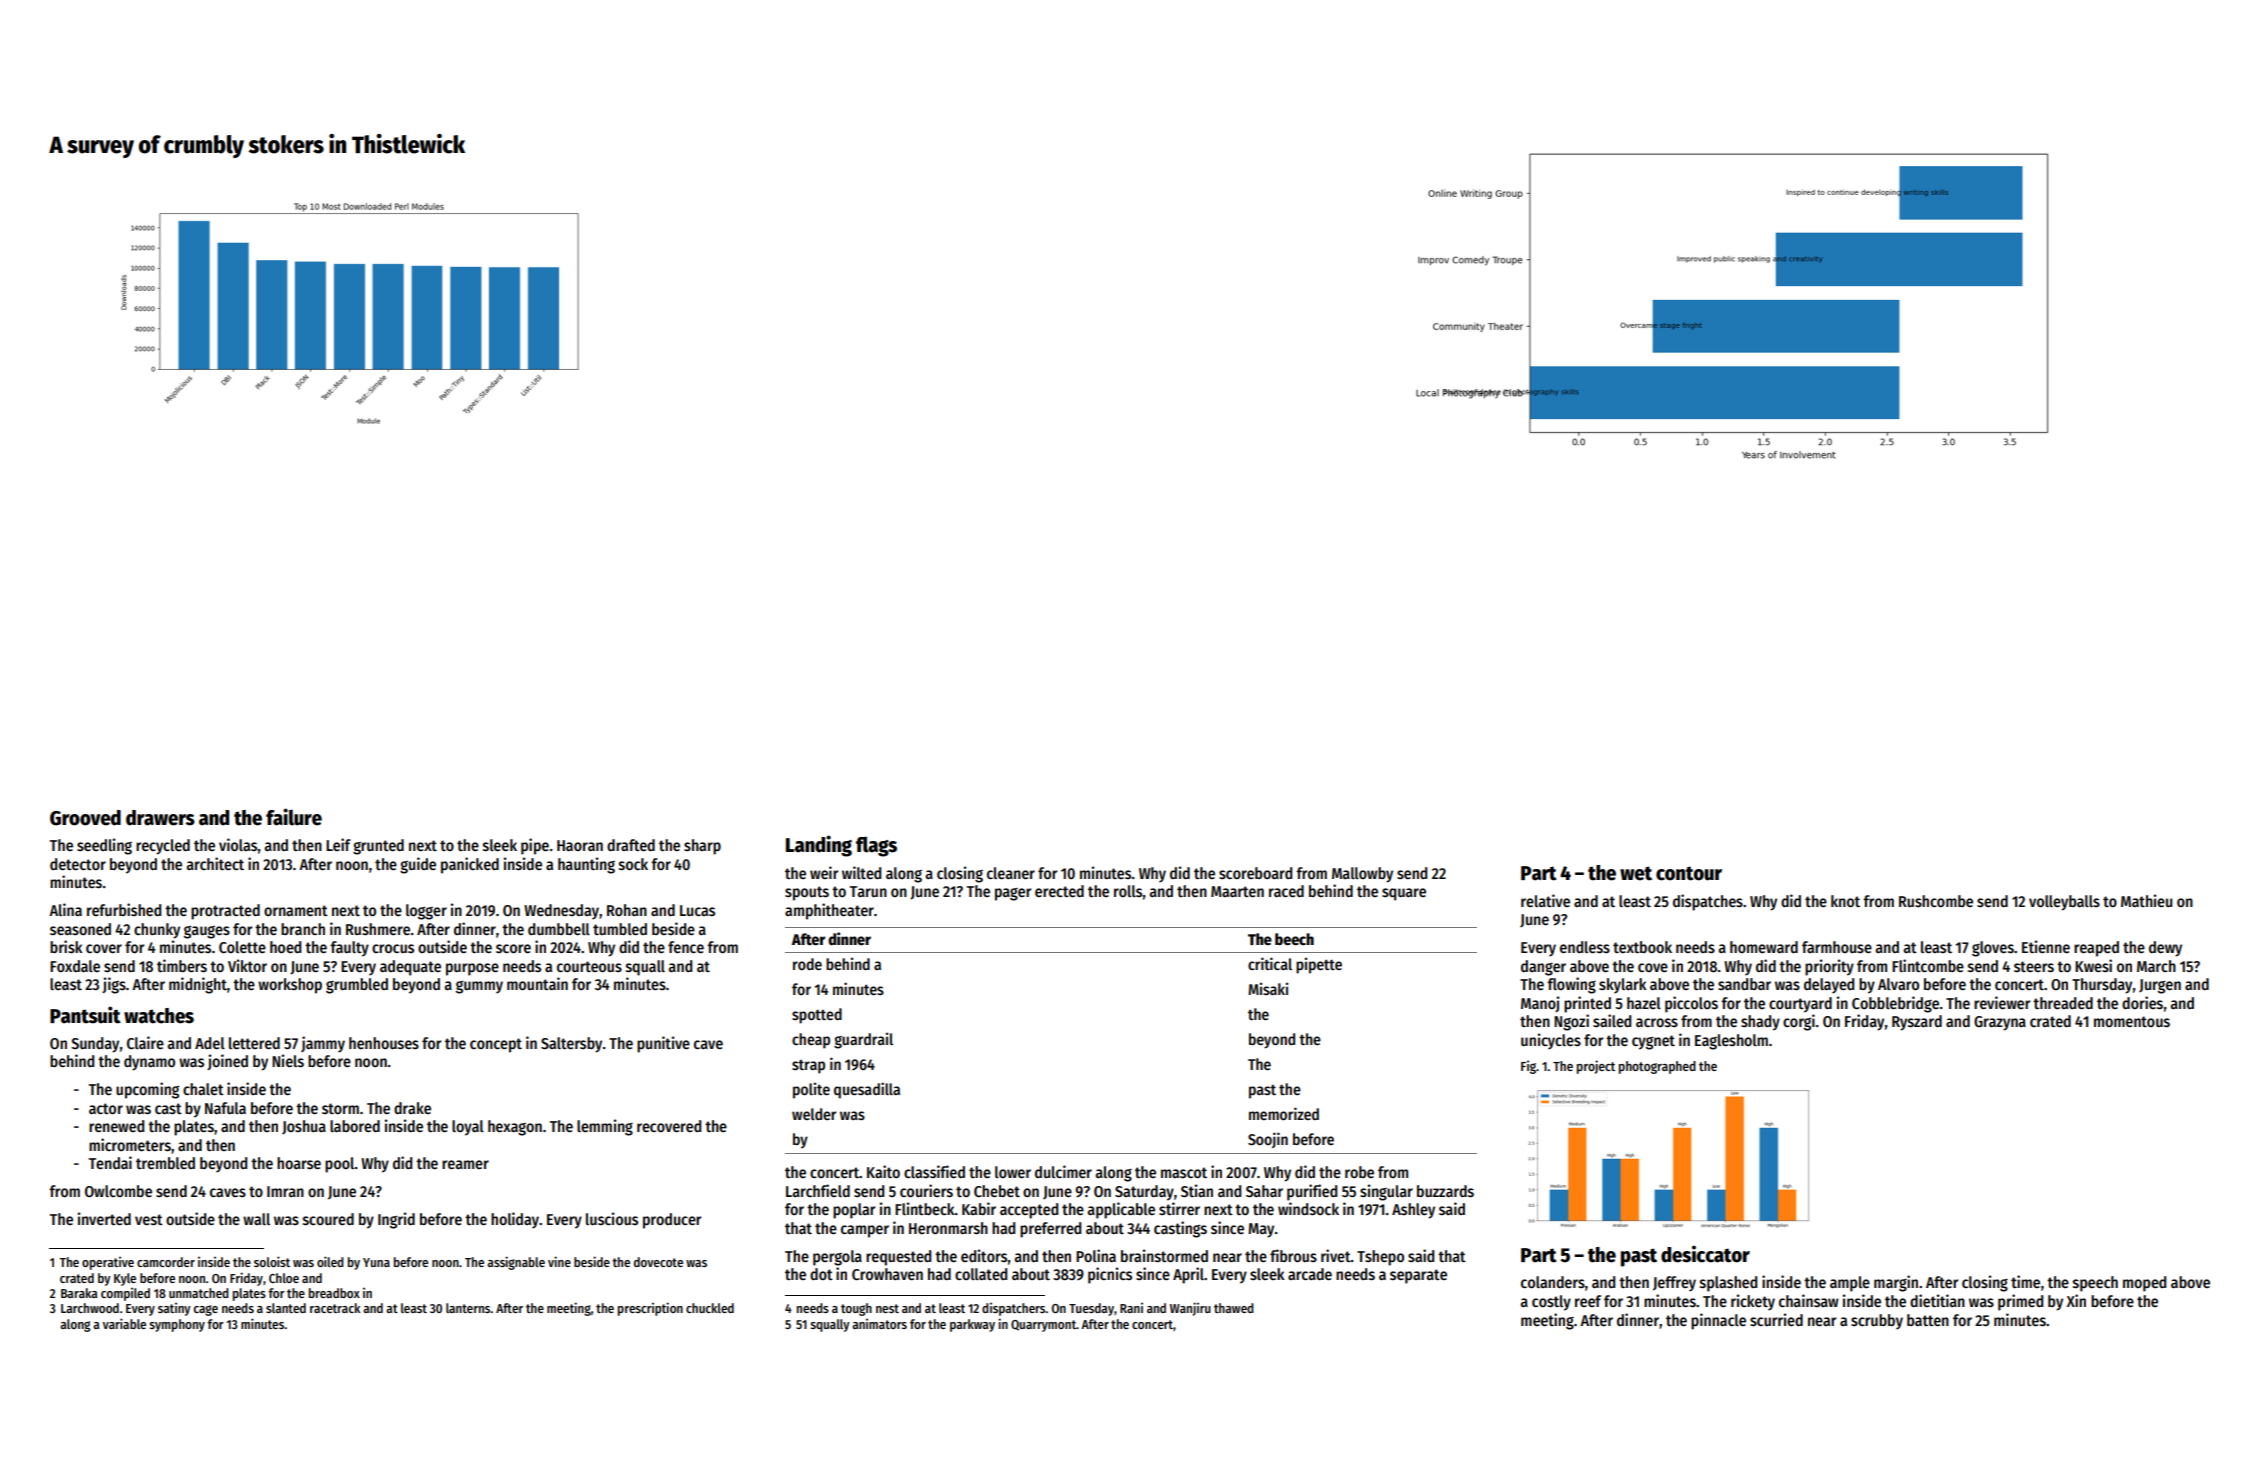 This image has width=2262, height=1464. I want to click on pager, so click(1013, 894).
